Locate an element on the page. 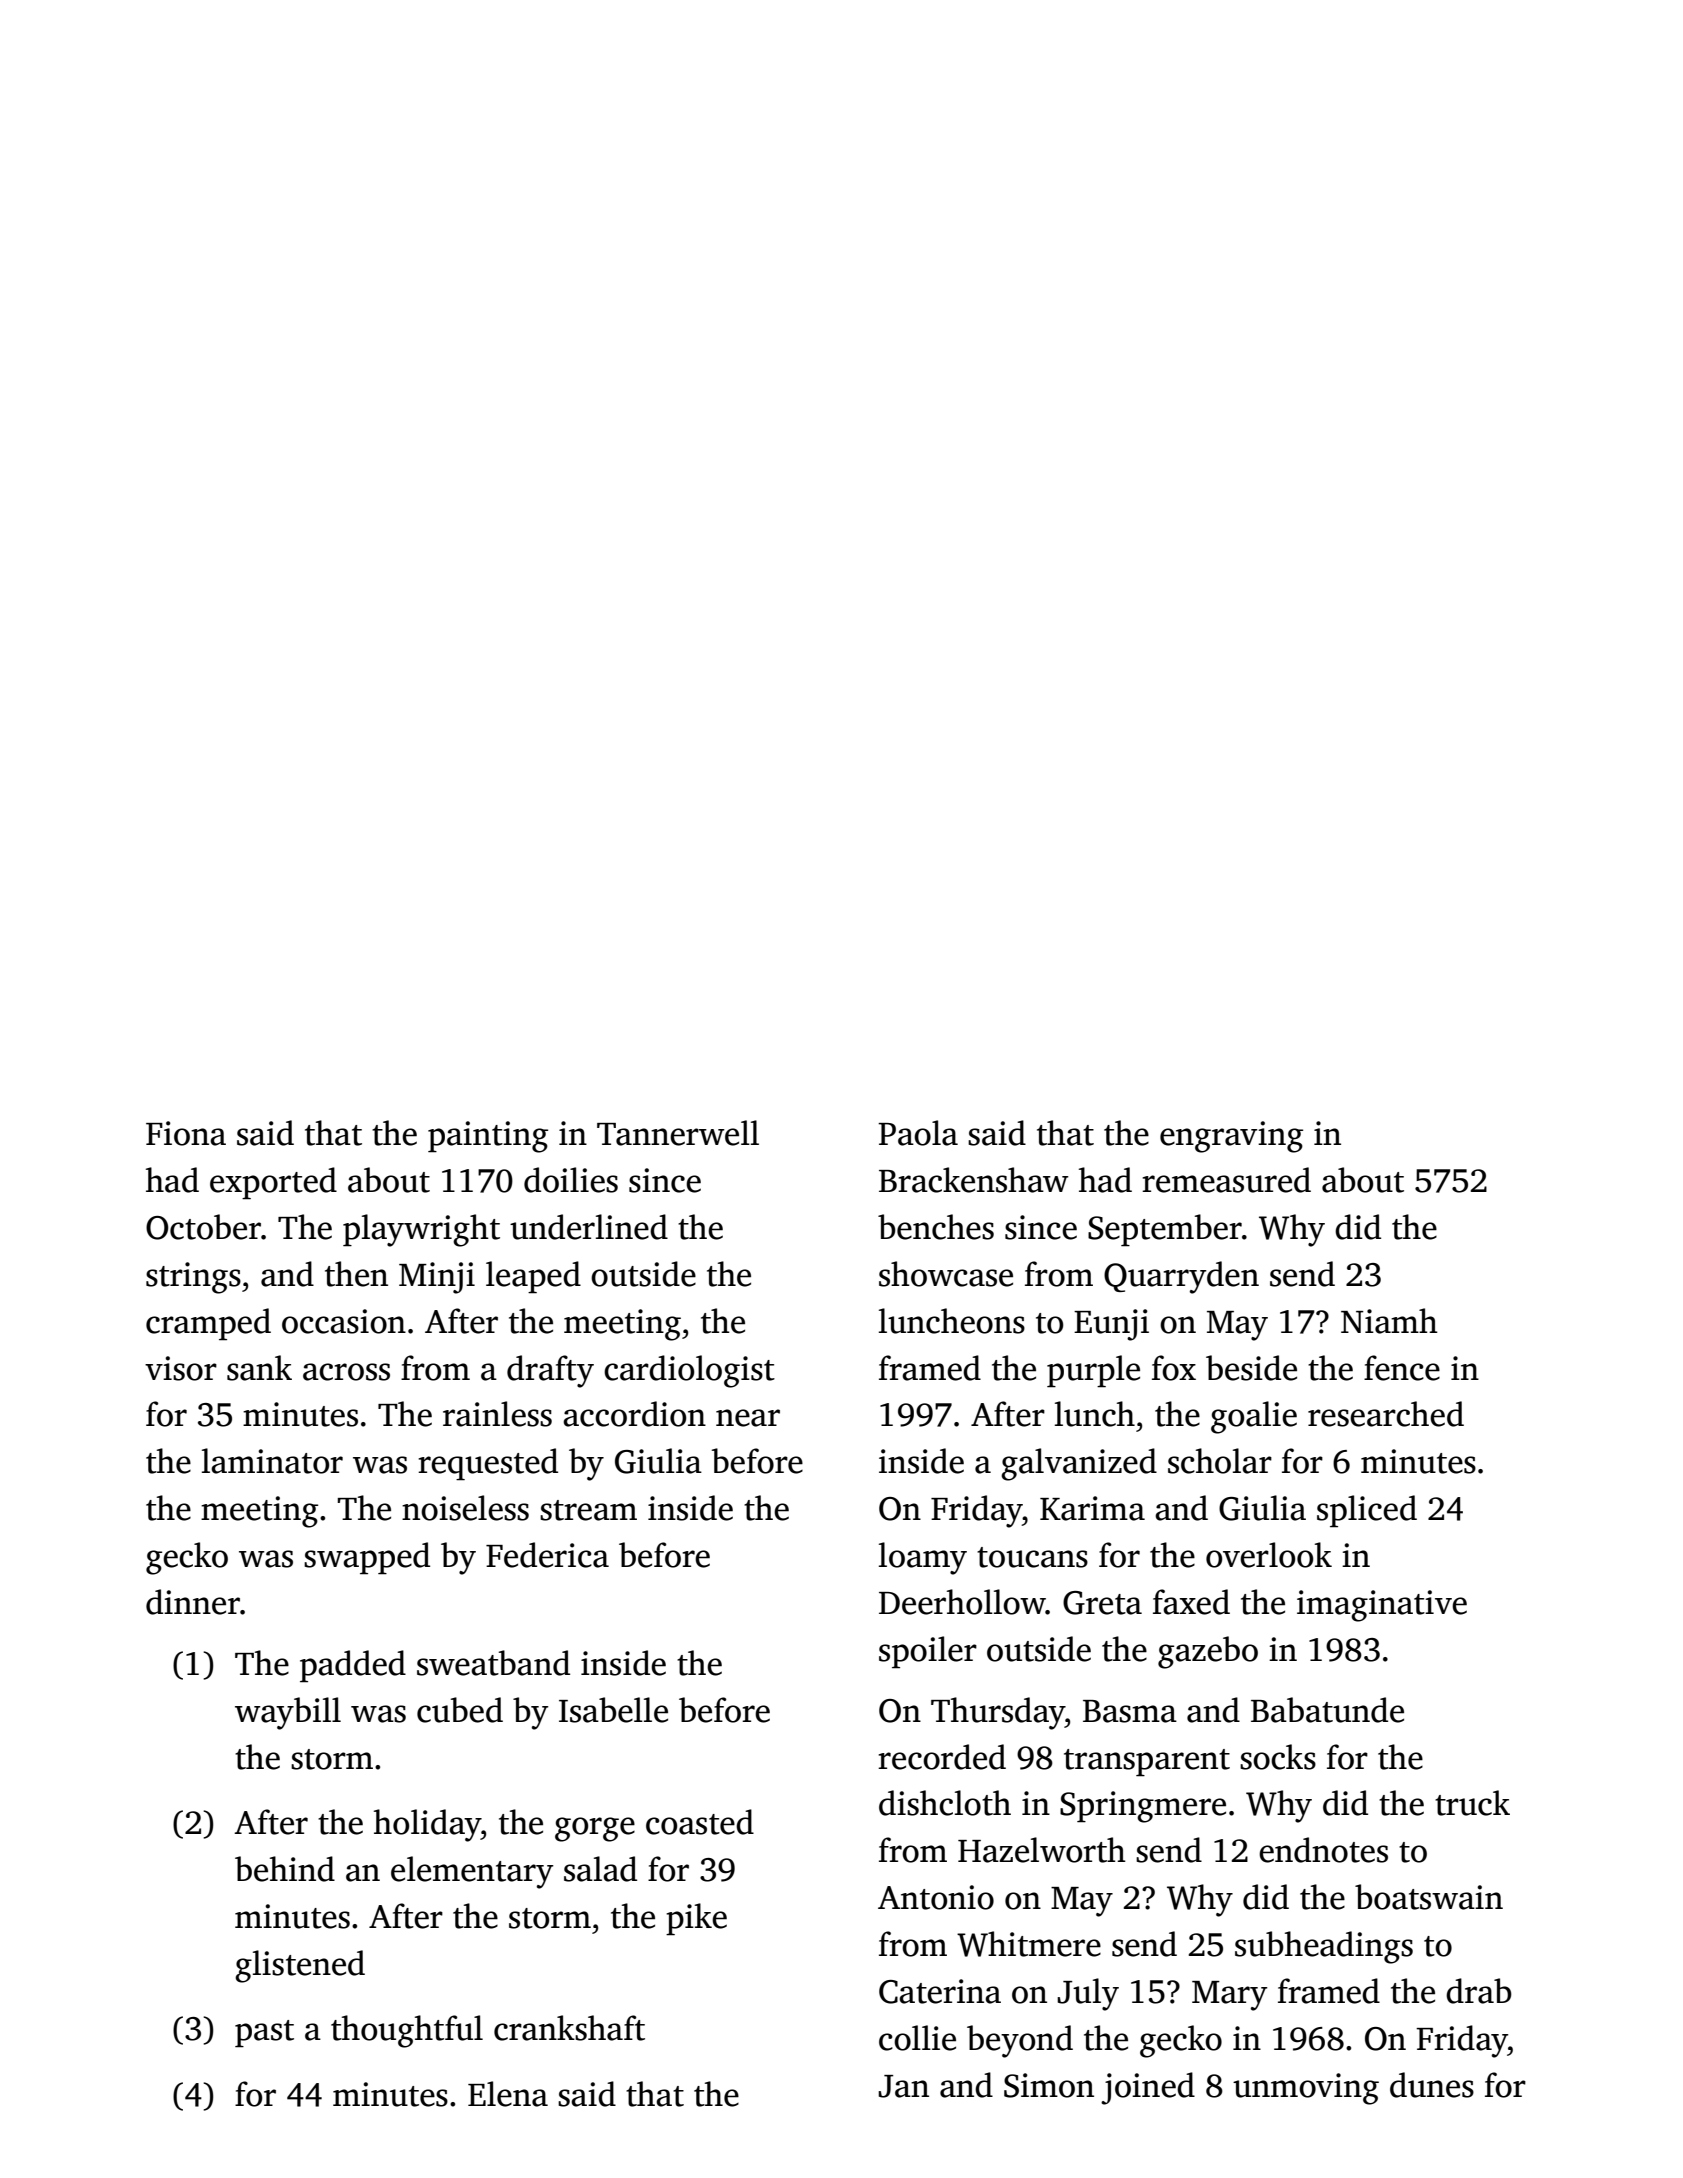  spliced is located at coordinates (1367, 1511).
